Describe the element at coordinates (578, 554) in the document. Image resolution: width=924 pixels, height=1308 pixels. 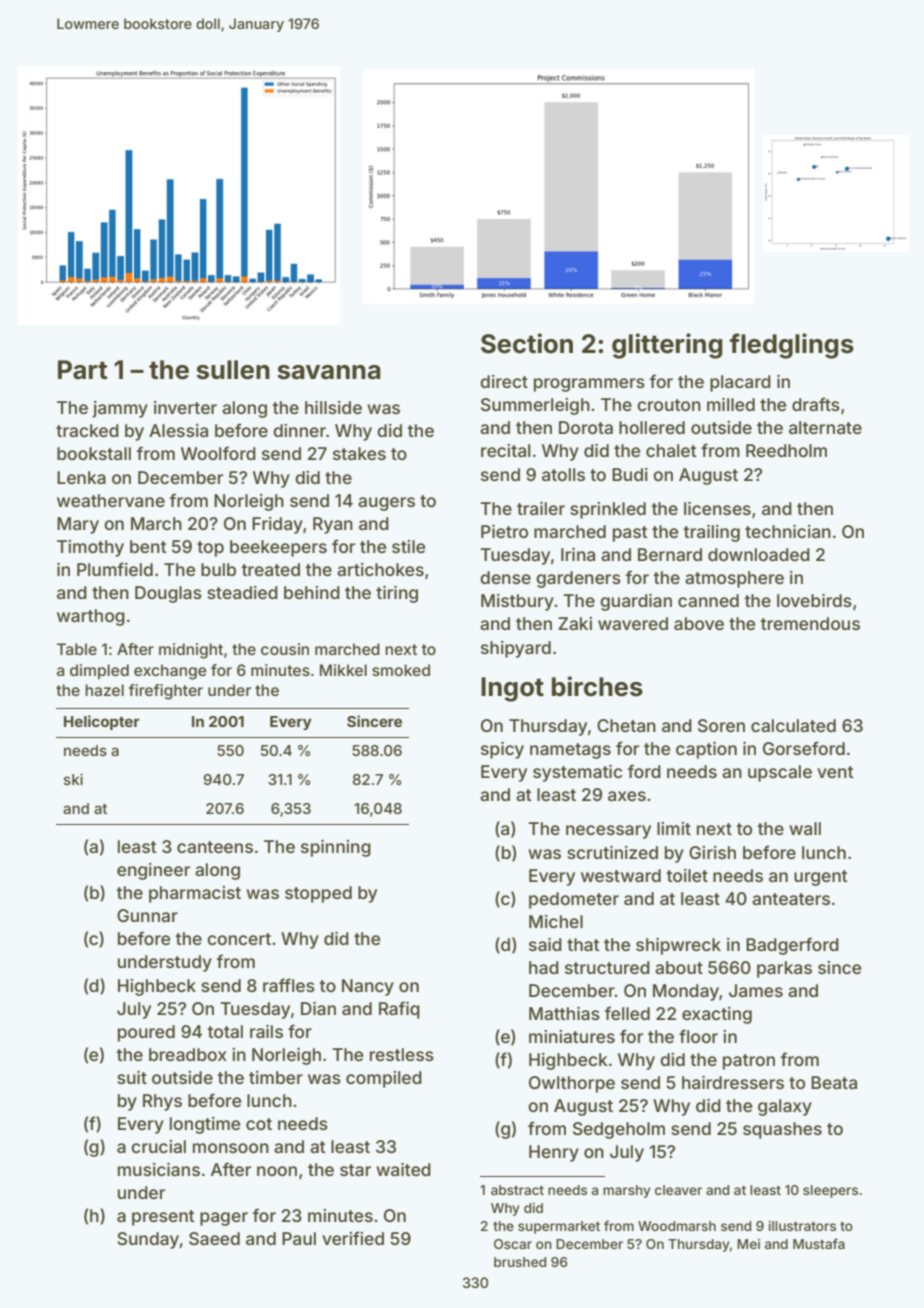
I see `Irina` at that location.
